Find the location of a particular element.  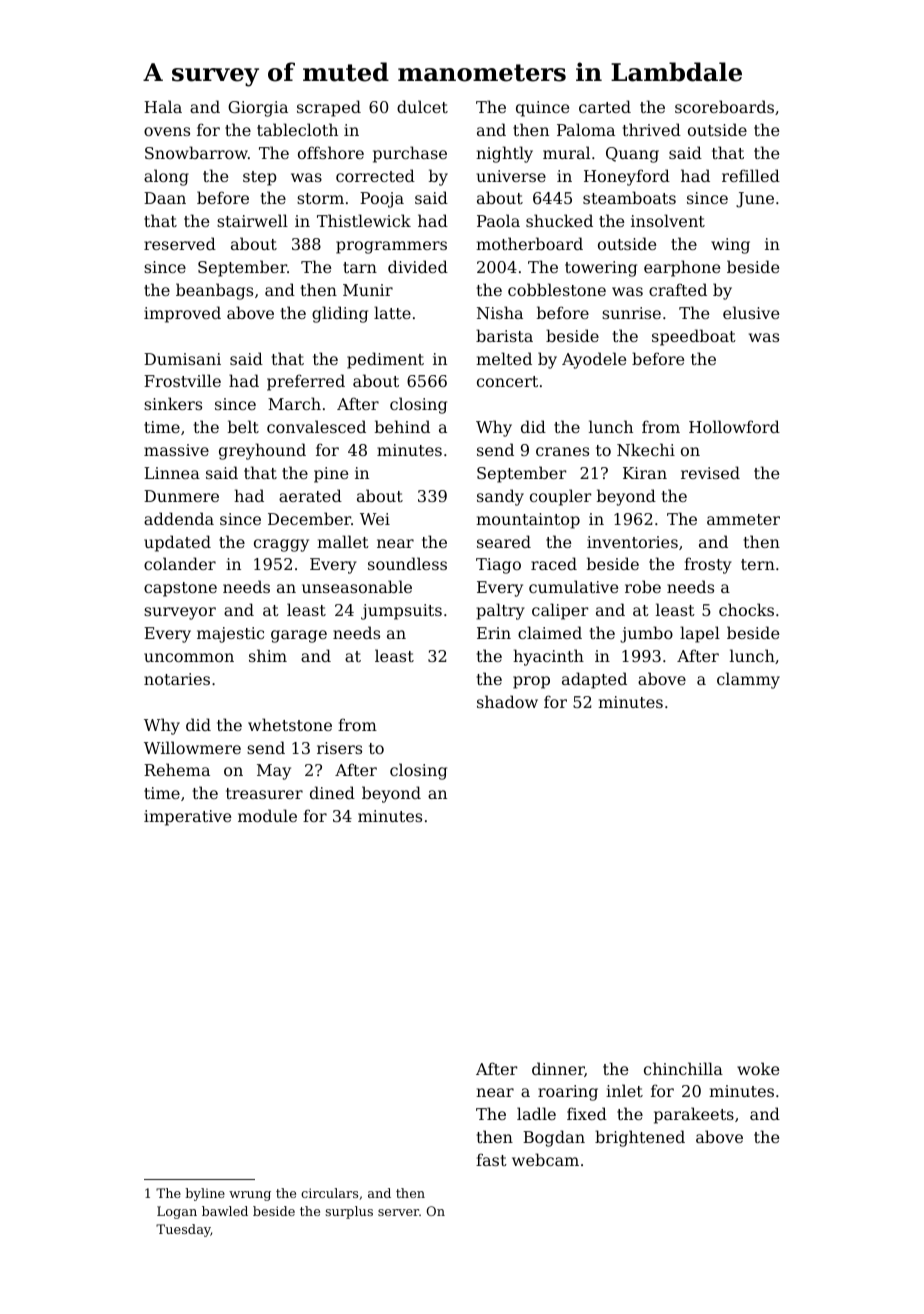

capstone is located at coordinates (180, 589).
